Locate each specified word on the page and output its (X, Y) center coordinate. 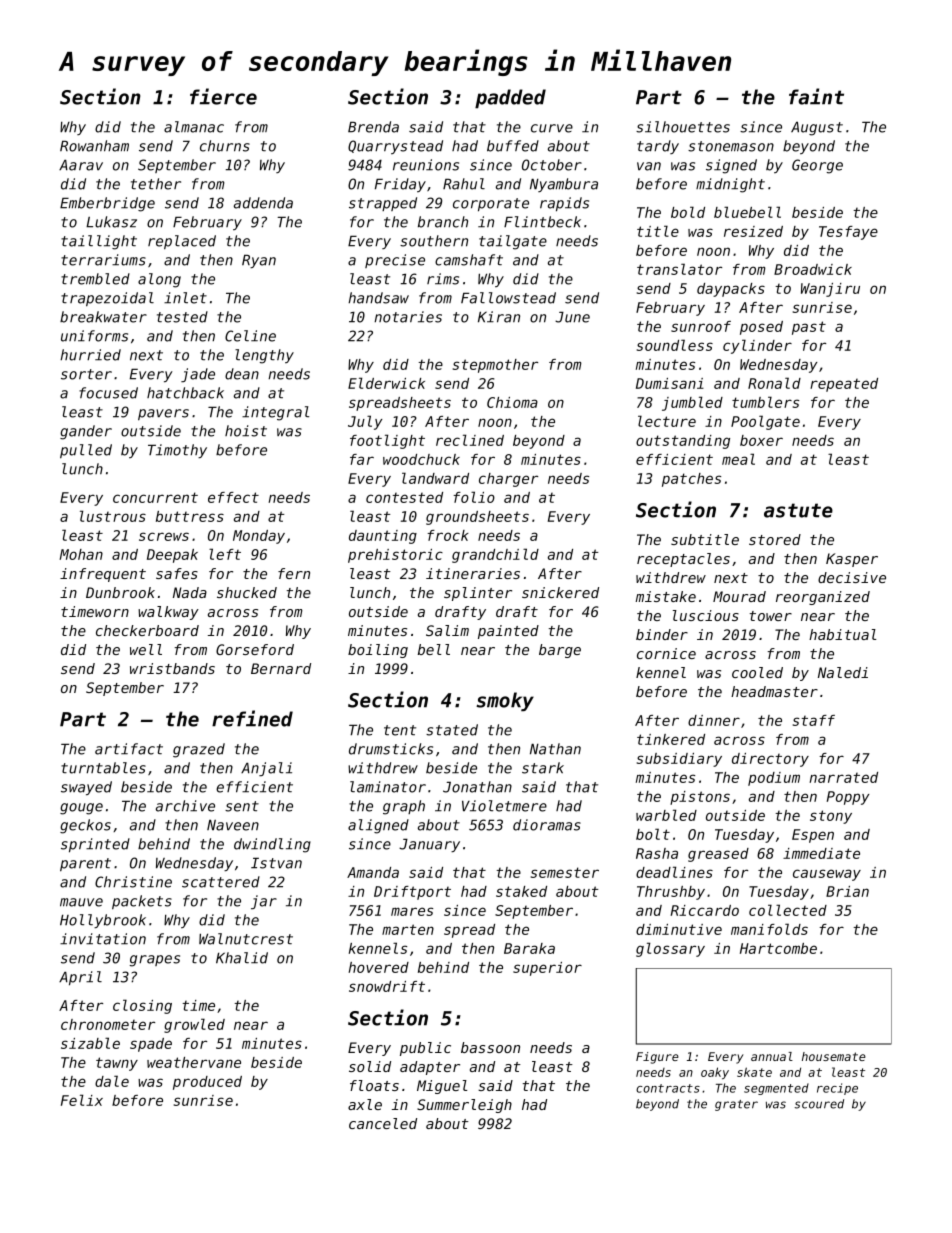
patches (691, 480)
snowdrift (387, 986)
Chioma (512, 402)
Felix (82, 1100)
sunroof (701, 326)
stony (831, 817)
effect (233, 497)
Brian (847, 891)
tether (156, 184)
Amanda (373, 872)
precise (395, 261)
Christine (133, 882)
